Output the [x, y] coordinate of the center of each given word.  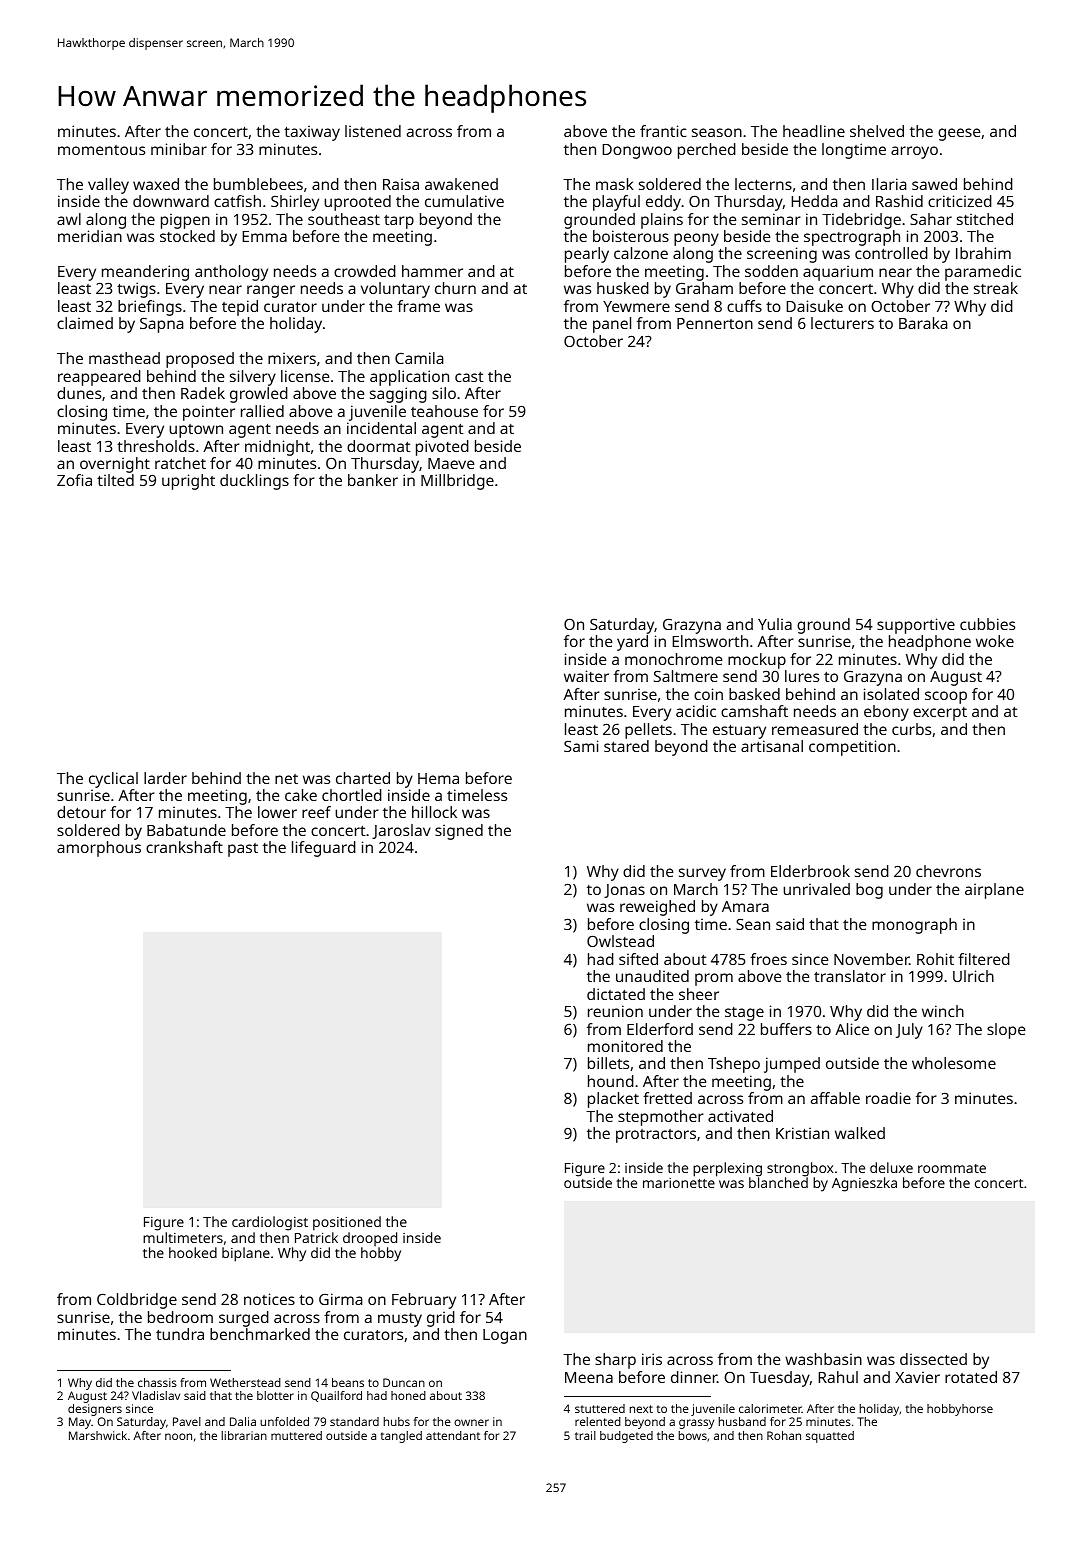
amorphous [99, 849]
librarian [244, 1435]
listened [373, 131]
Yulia [775, 624]
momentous [101, 150]
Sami [581, 746]
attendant [453, 1435]
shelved [877, 131]
